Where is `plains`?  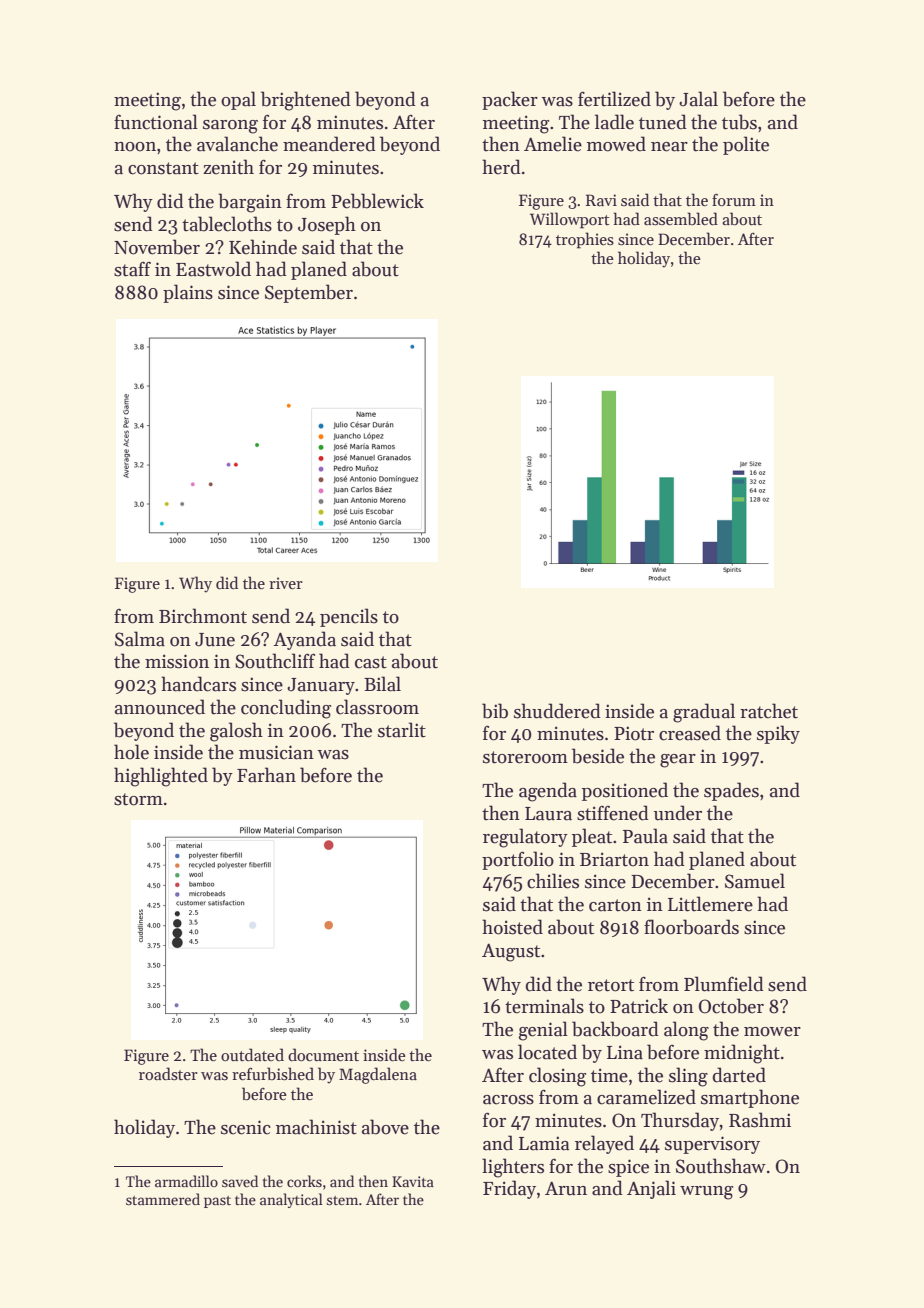
plains is located at coordinates (188, 293).
